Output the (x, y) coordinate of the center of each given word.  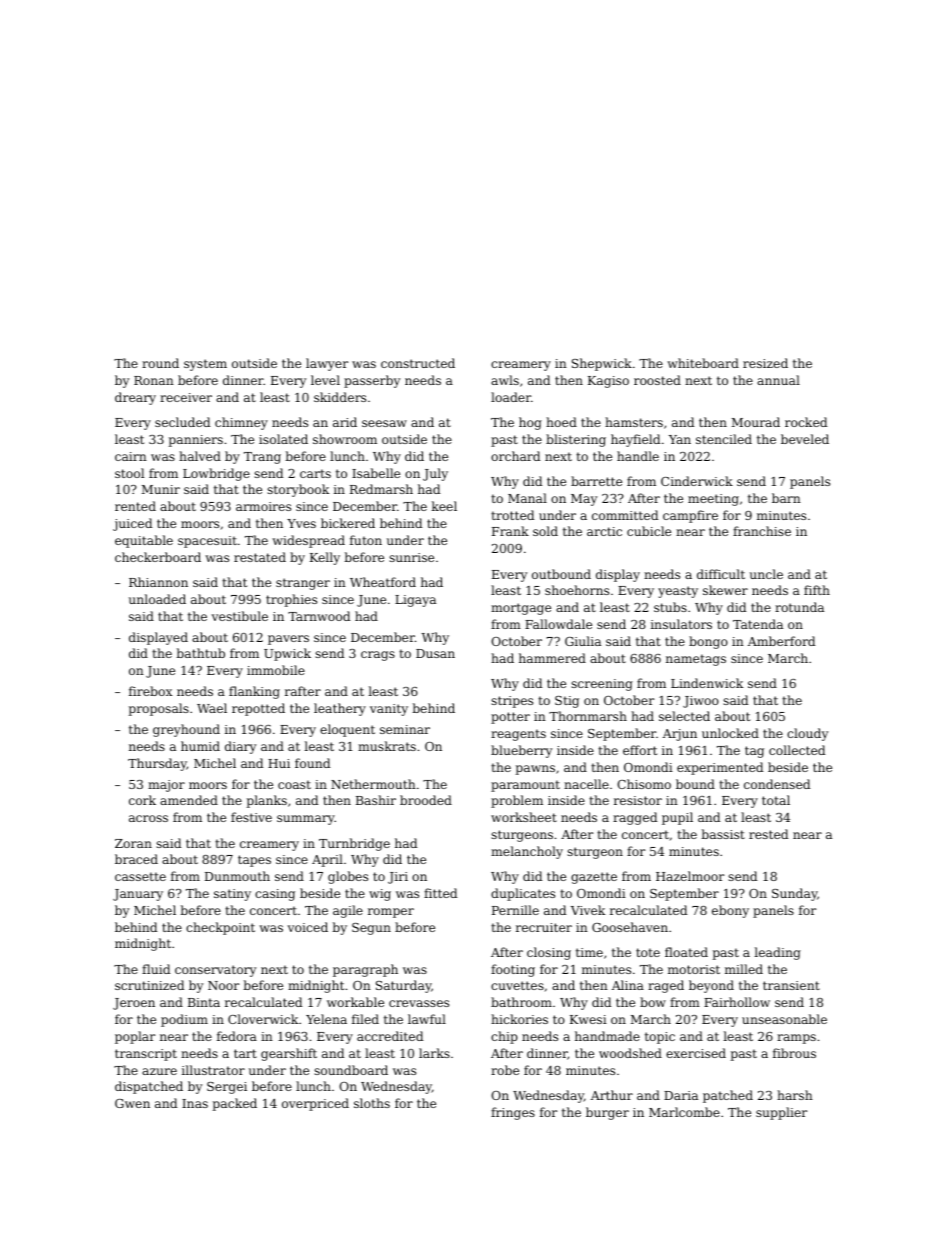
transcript (146, 1055)
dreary (135, 398)
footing (513, 970)
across (148, 818)
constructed (418, 363)
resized (765, 363)
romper (391, 913)
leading (777, 953)
